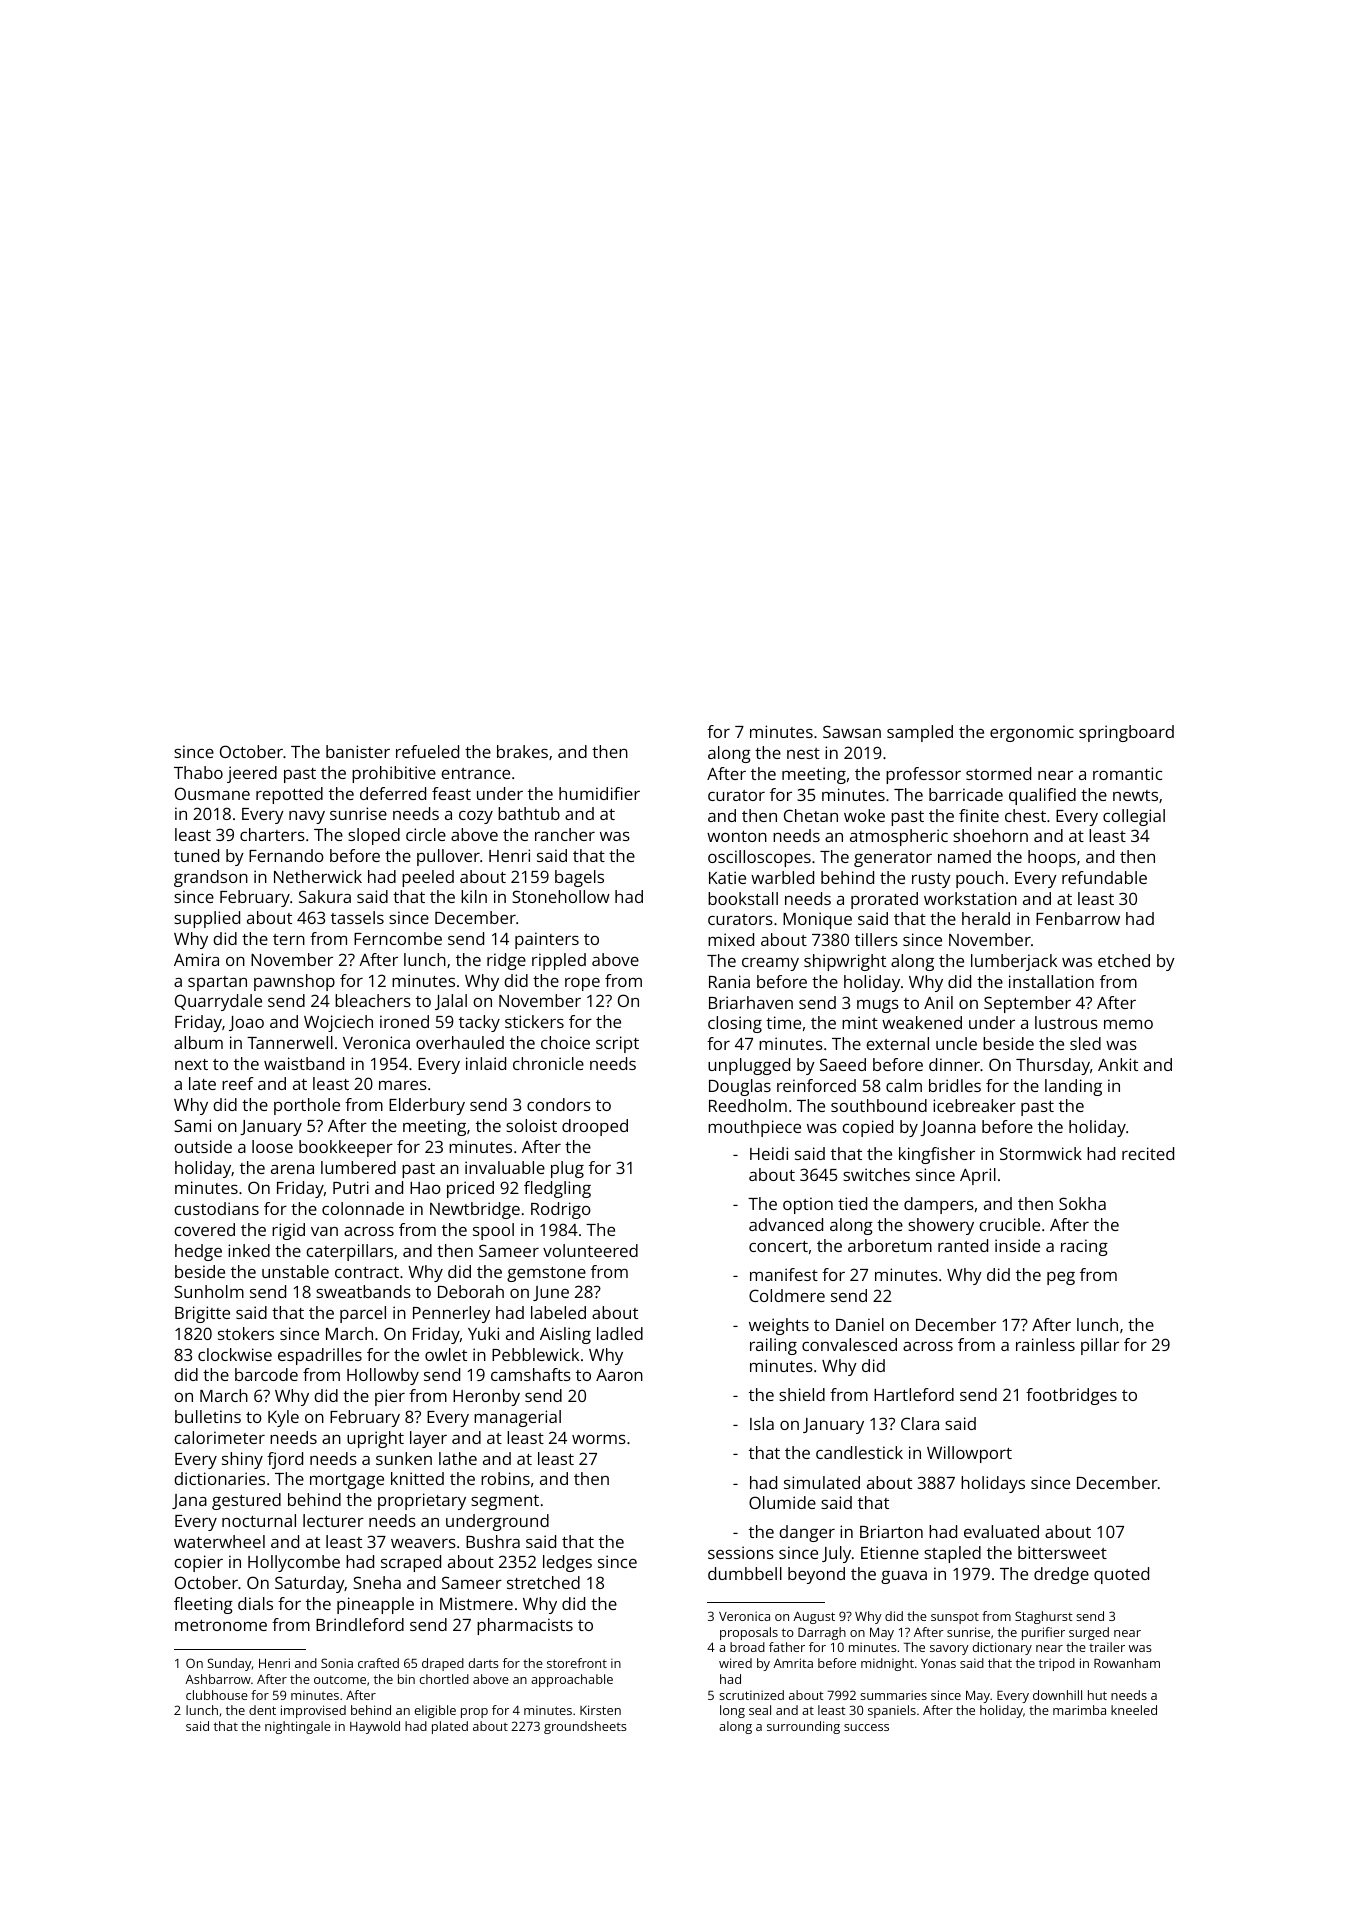 The image size is (1352, 1912). Describe the element at coordinates (427, 1106) in the document. I see `Elderbury` at that location.
